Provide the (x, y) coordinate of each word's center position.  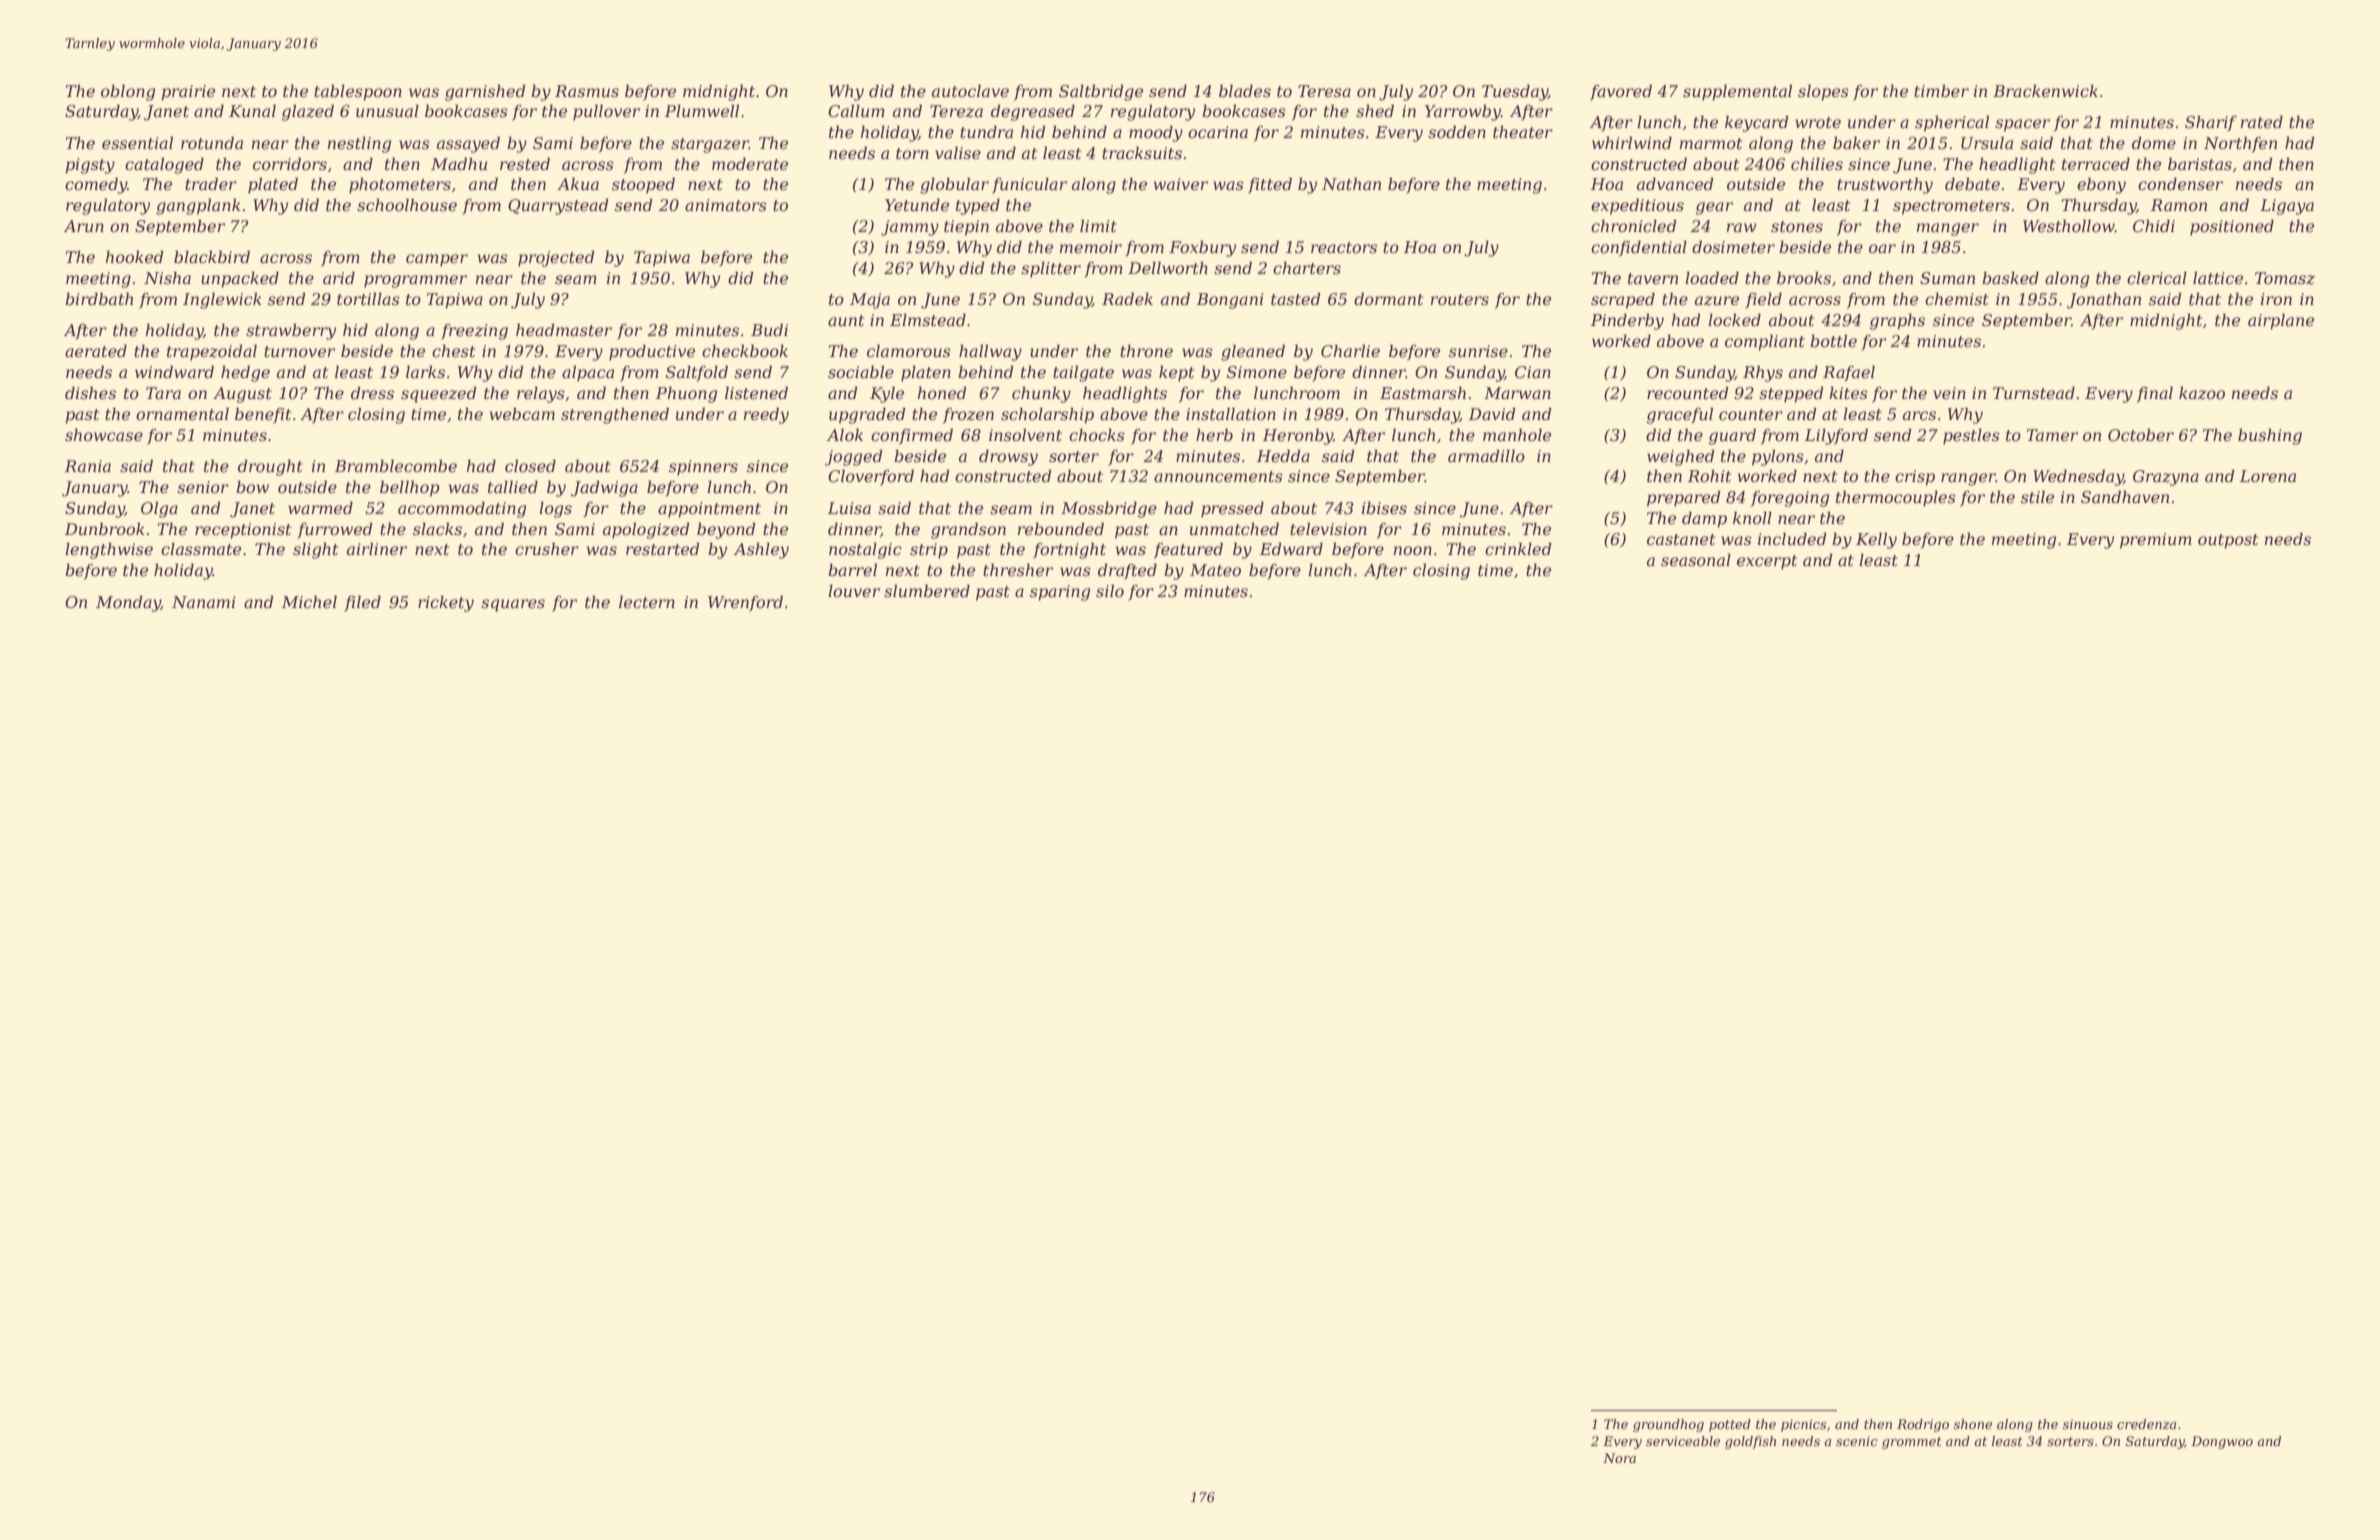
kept (1176, 374)
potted (1730, 1425)
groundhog (1668, 1425)
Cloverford (871, 478)
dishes (90, 393)
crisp (1915, 478)
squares (513, 605)
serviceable (1683, 1441)
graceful (1680, 416)
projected (556, 259)
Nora (1619, 1458)
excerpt (1767, 562)
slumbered (927, 591)
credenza (2146, 1424)
